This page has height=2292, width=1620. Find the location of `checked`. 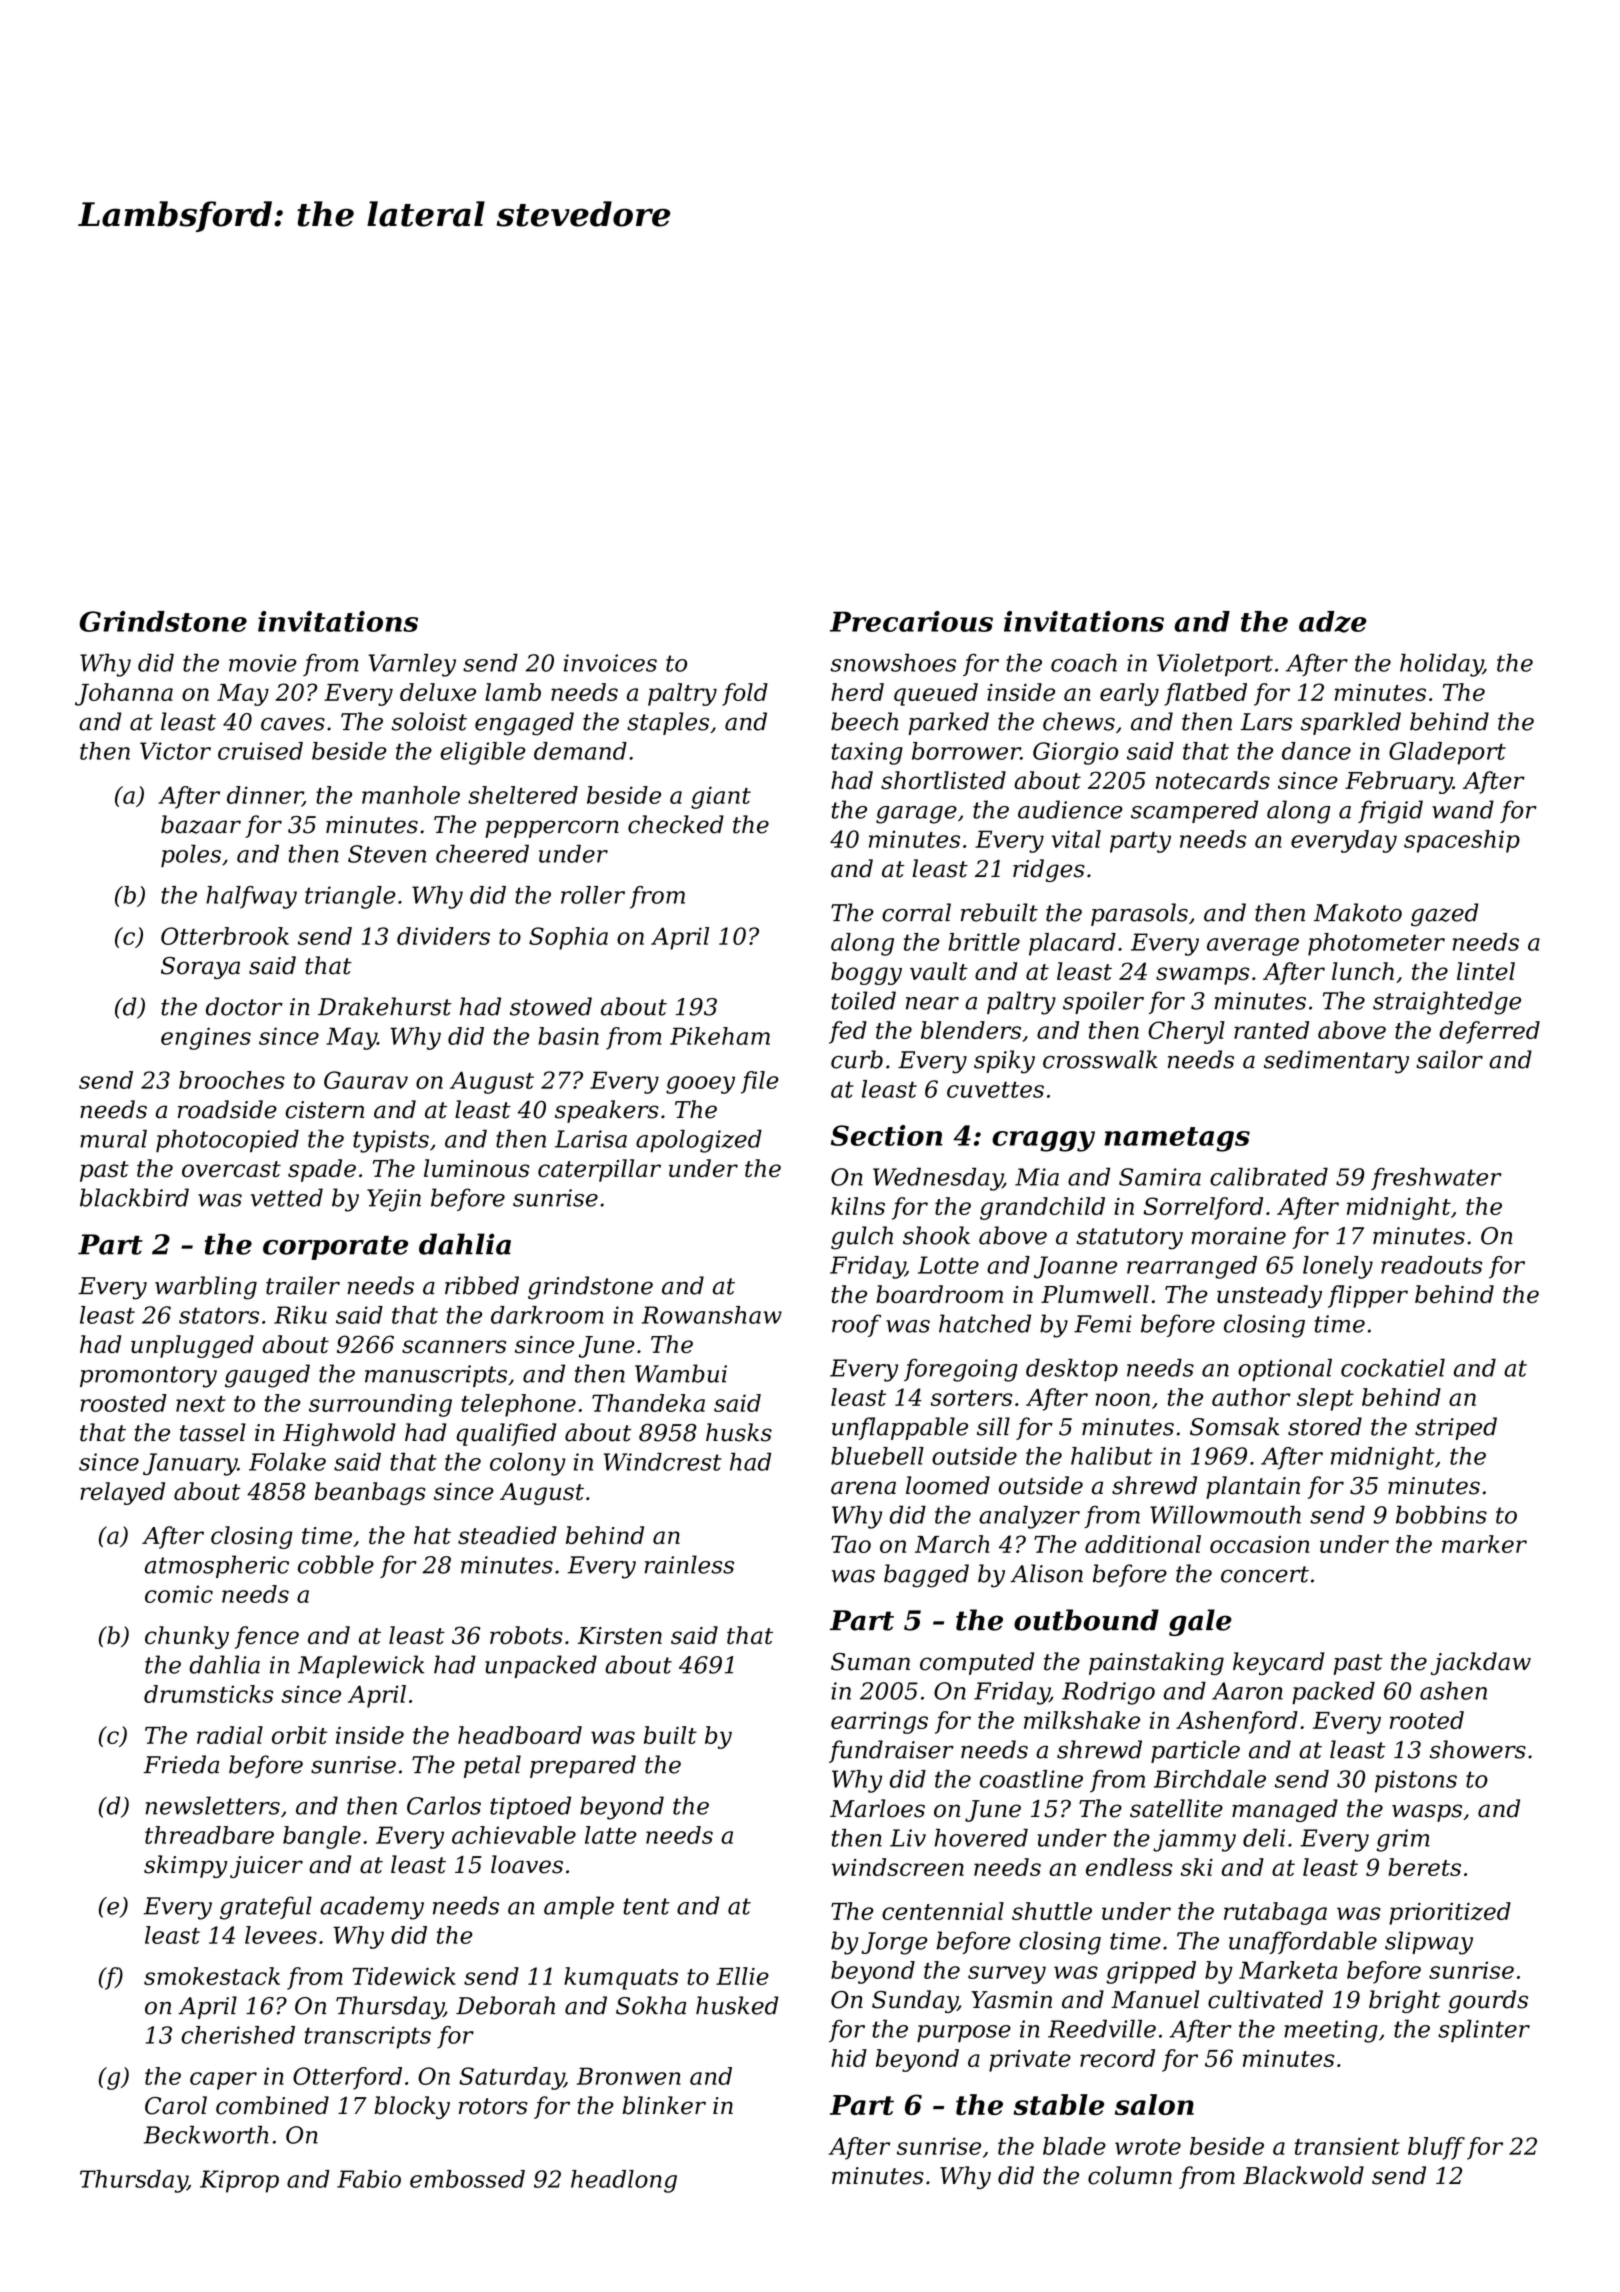

checked is located at coordinates (676, 824).
